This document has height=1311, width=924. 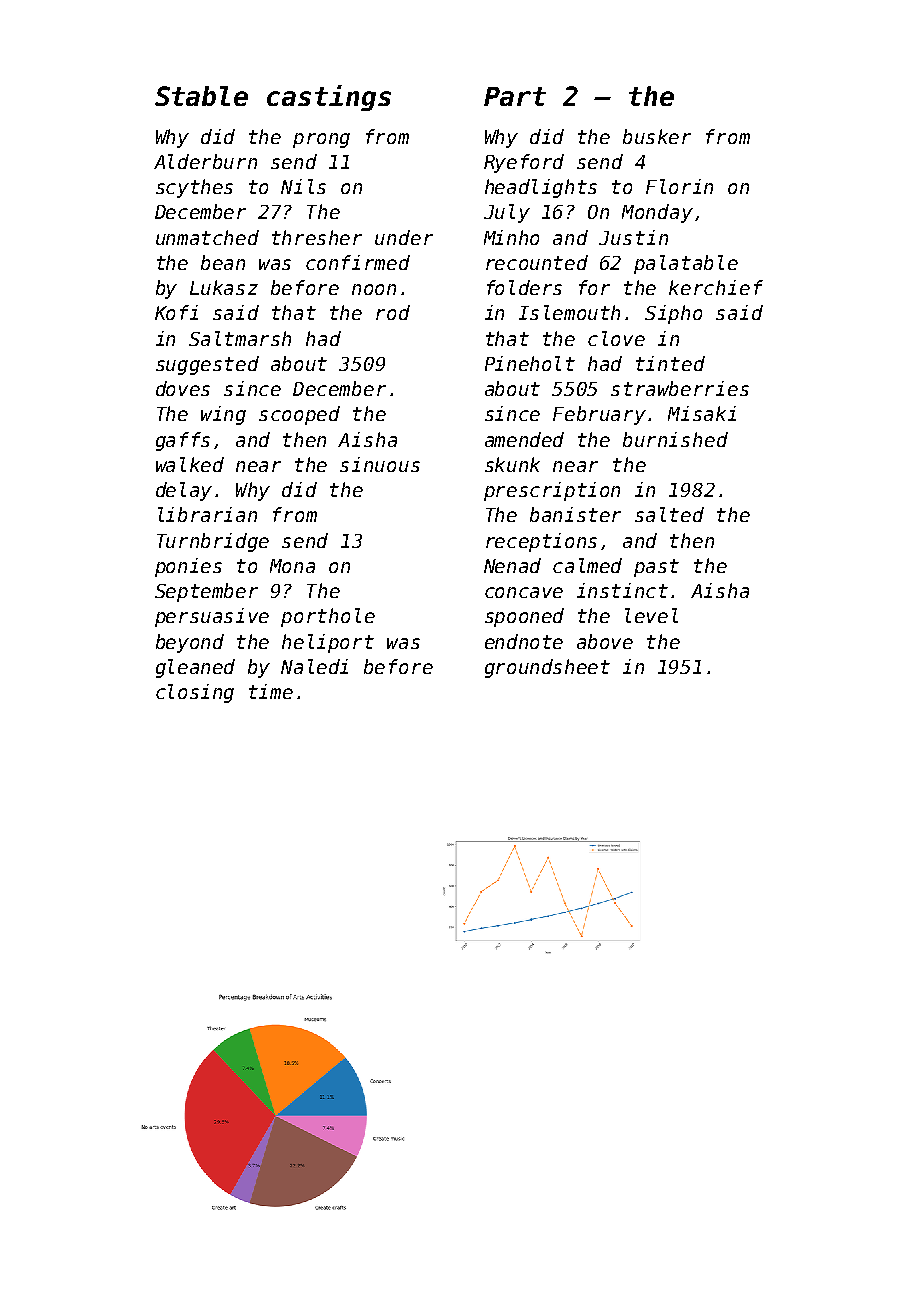 What do you see at coordinates (329, 98) in the document?
I see `castings` at bounding box center [329, 98].
